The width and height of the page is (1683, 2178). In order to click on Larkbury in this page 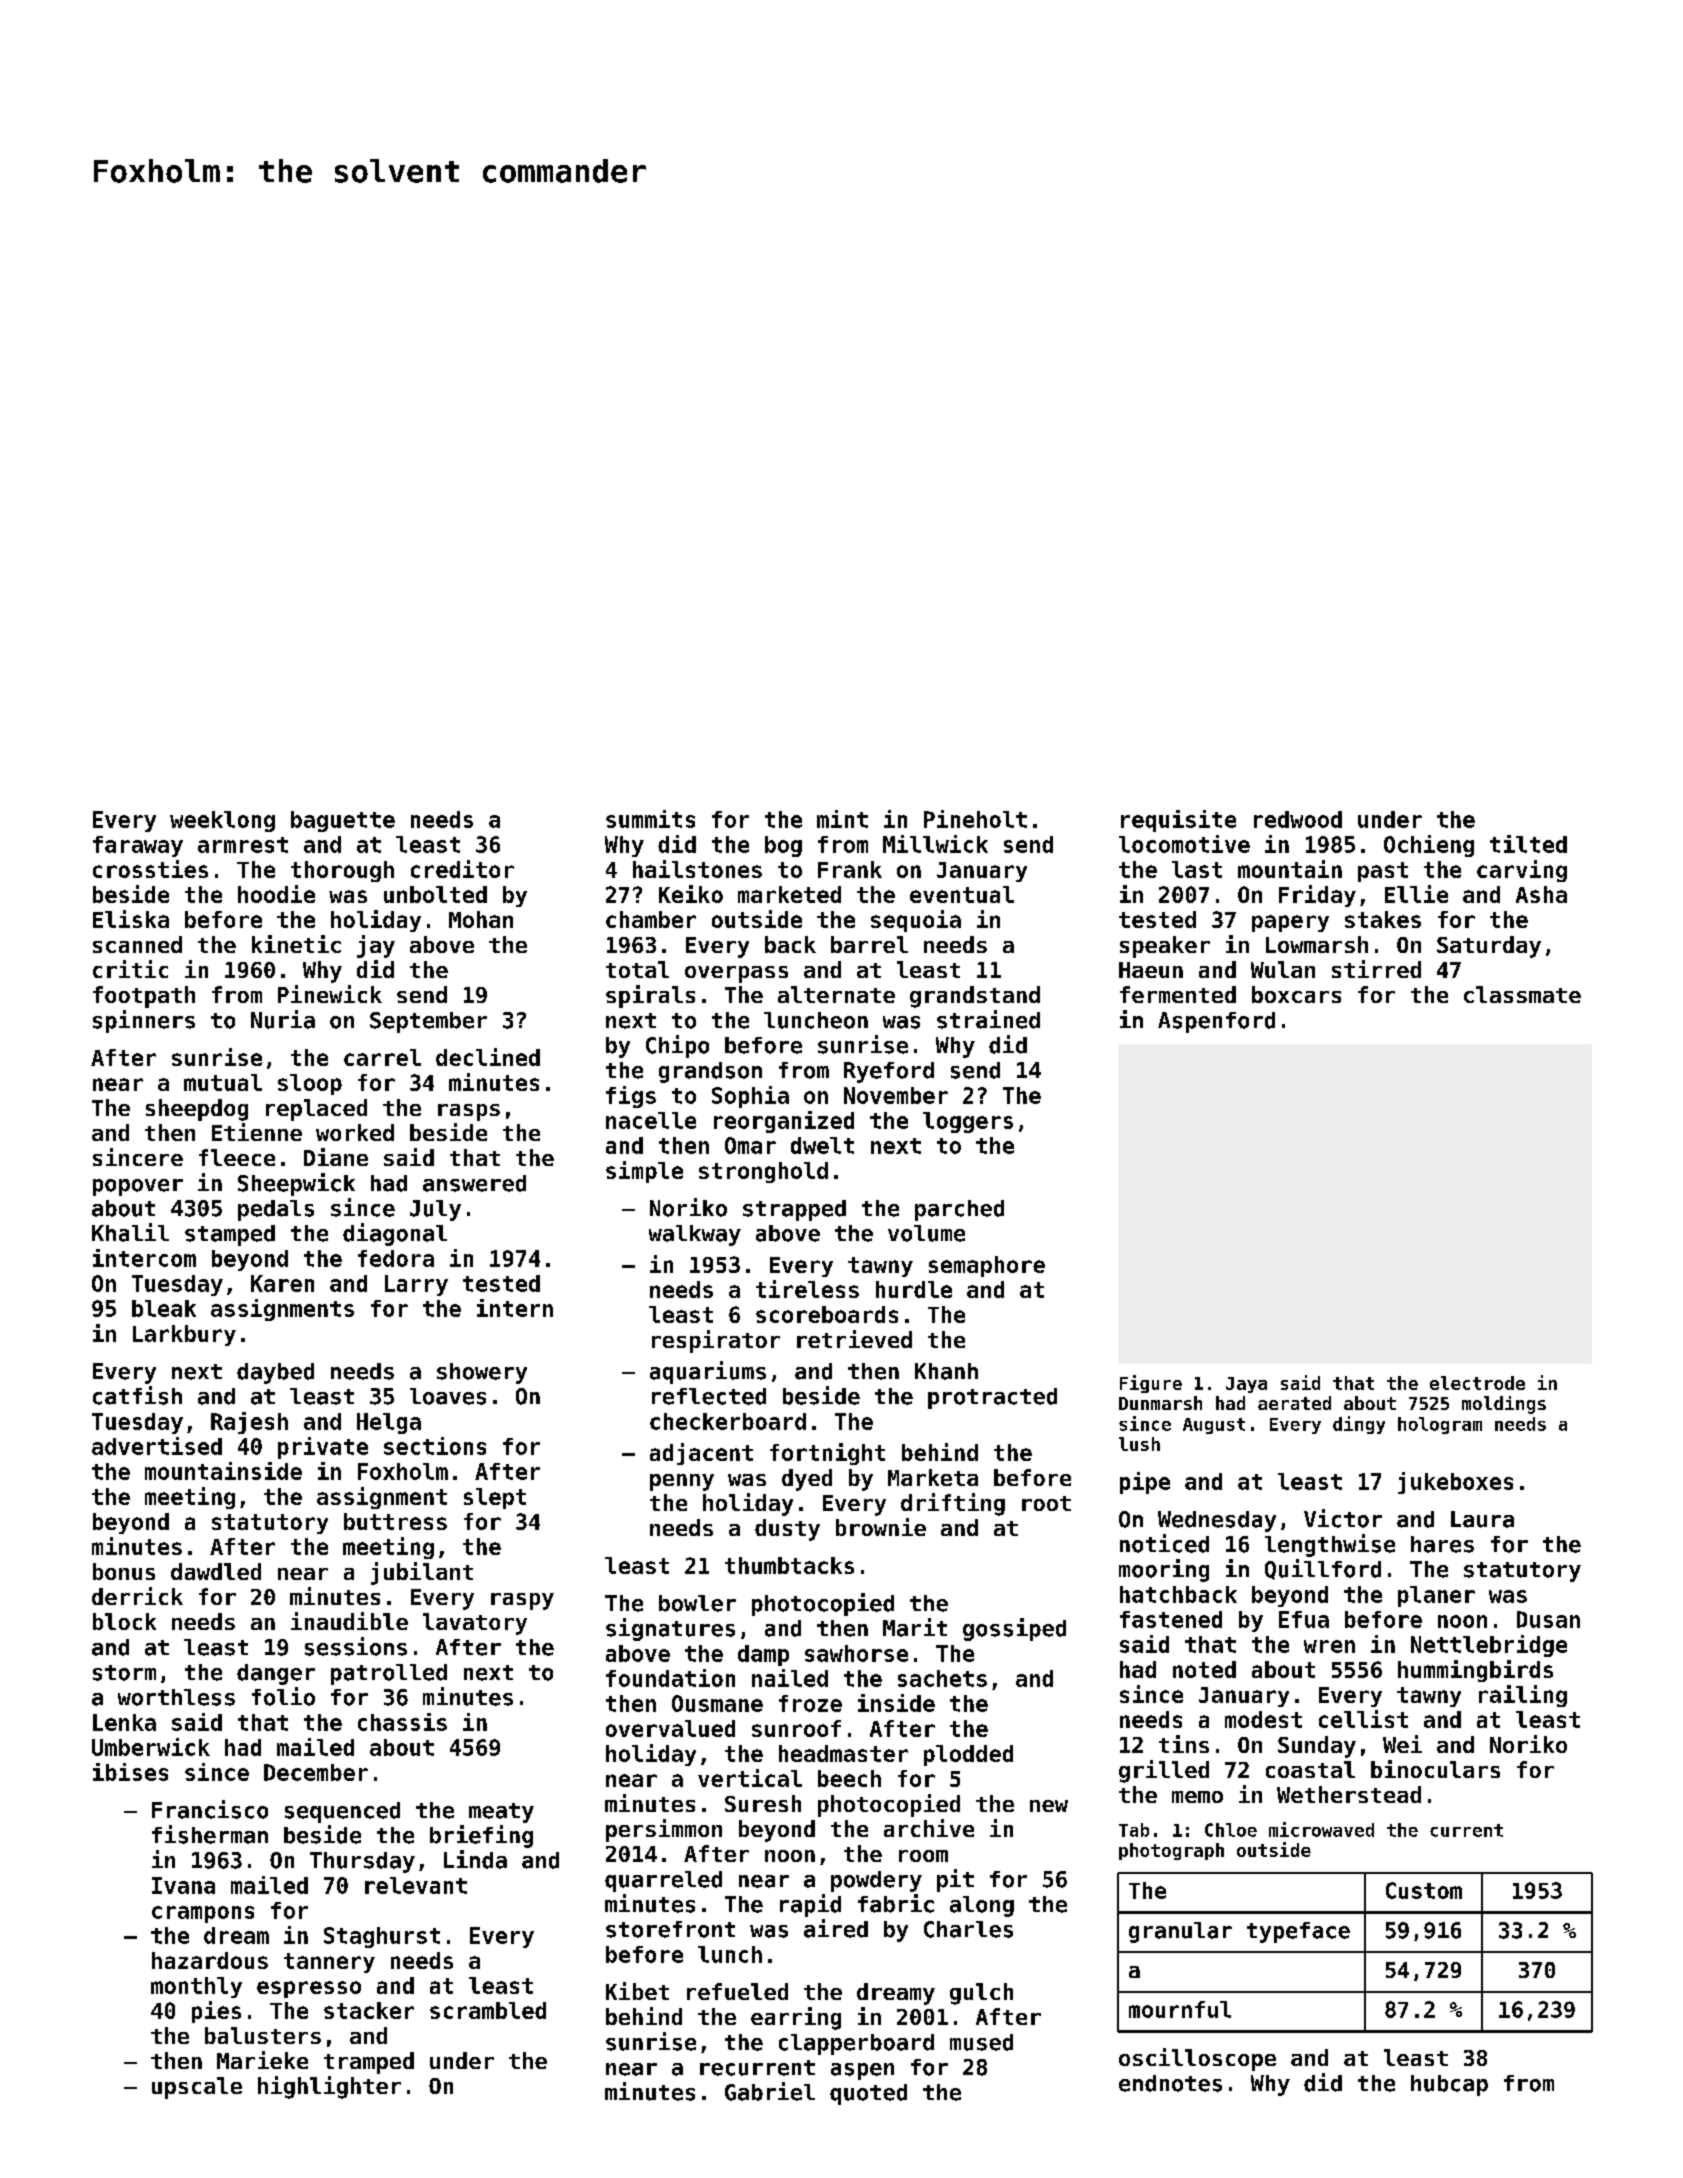, I will do `click(184, 1335)`.
